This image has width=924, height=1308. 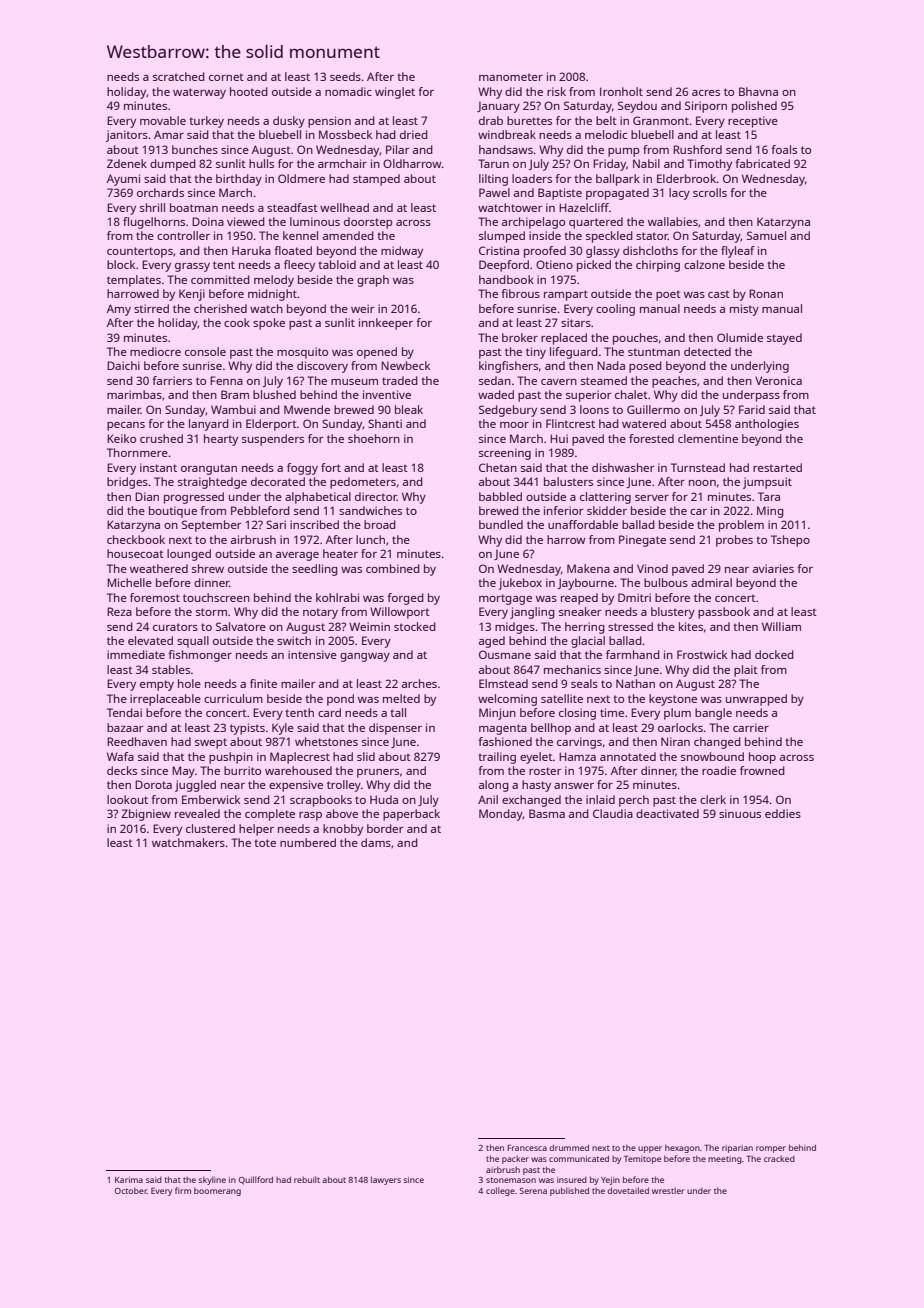 I want to click on Elderbrook, so click(x=687, y=178).
